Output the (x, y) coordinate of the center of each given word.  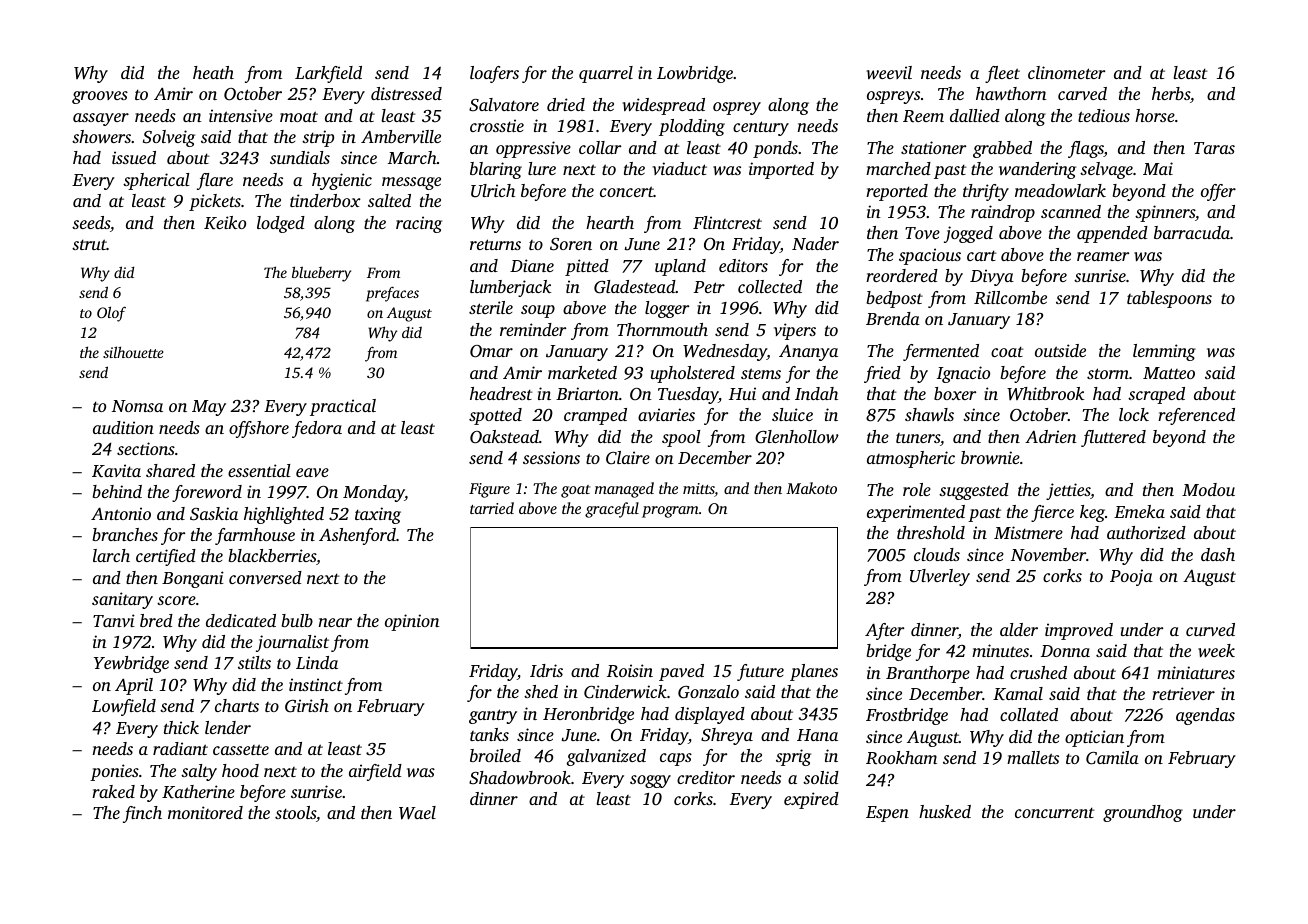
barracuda (1192, 232)
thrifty (986, 192)
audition (123, 427)
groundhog (1143, 813)
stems (761, 373)
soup (538, 311)
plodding (692, 127)
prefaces (392, 294)
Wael (417, 813)
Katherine (198, 791)
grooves (100, 97)
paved (681, 672)
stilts (254, 662)
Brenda (893, 318)
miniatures (1196, 672)
